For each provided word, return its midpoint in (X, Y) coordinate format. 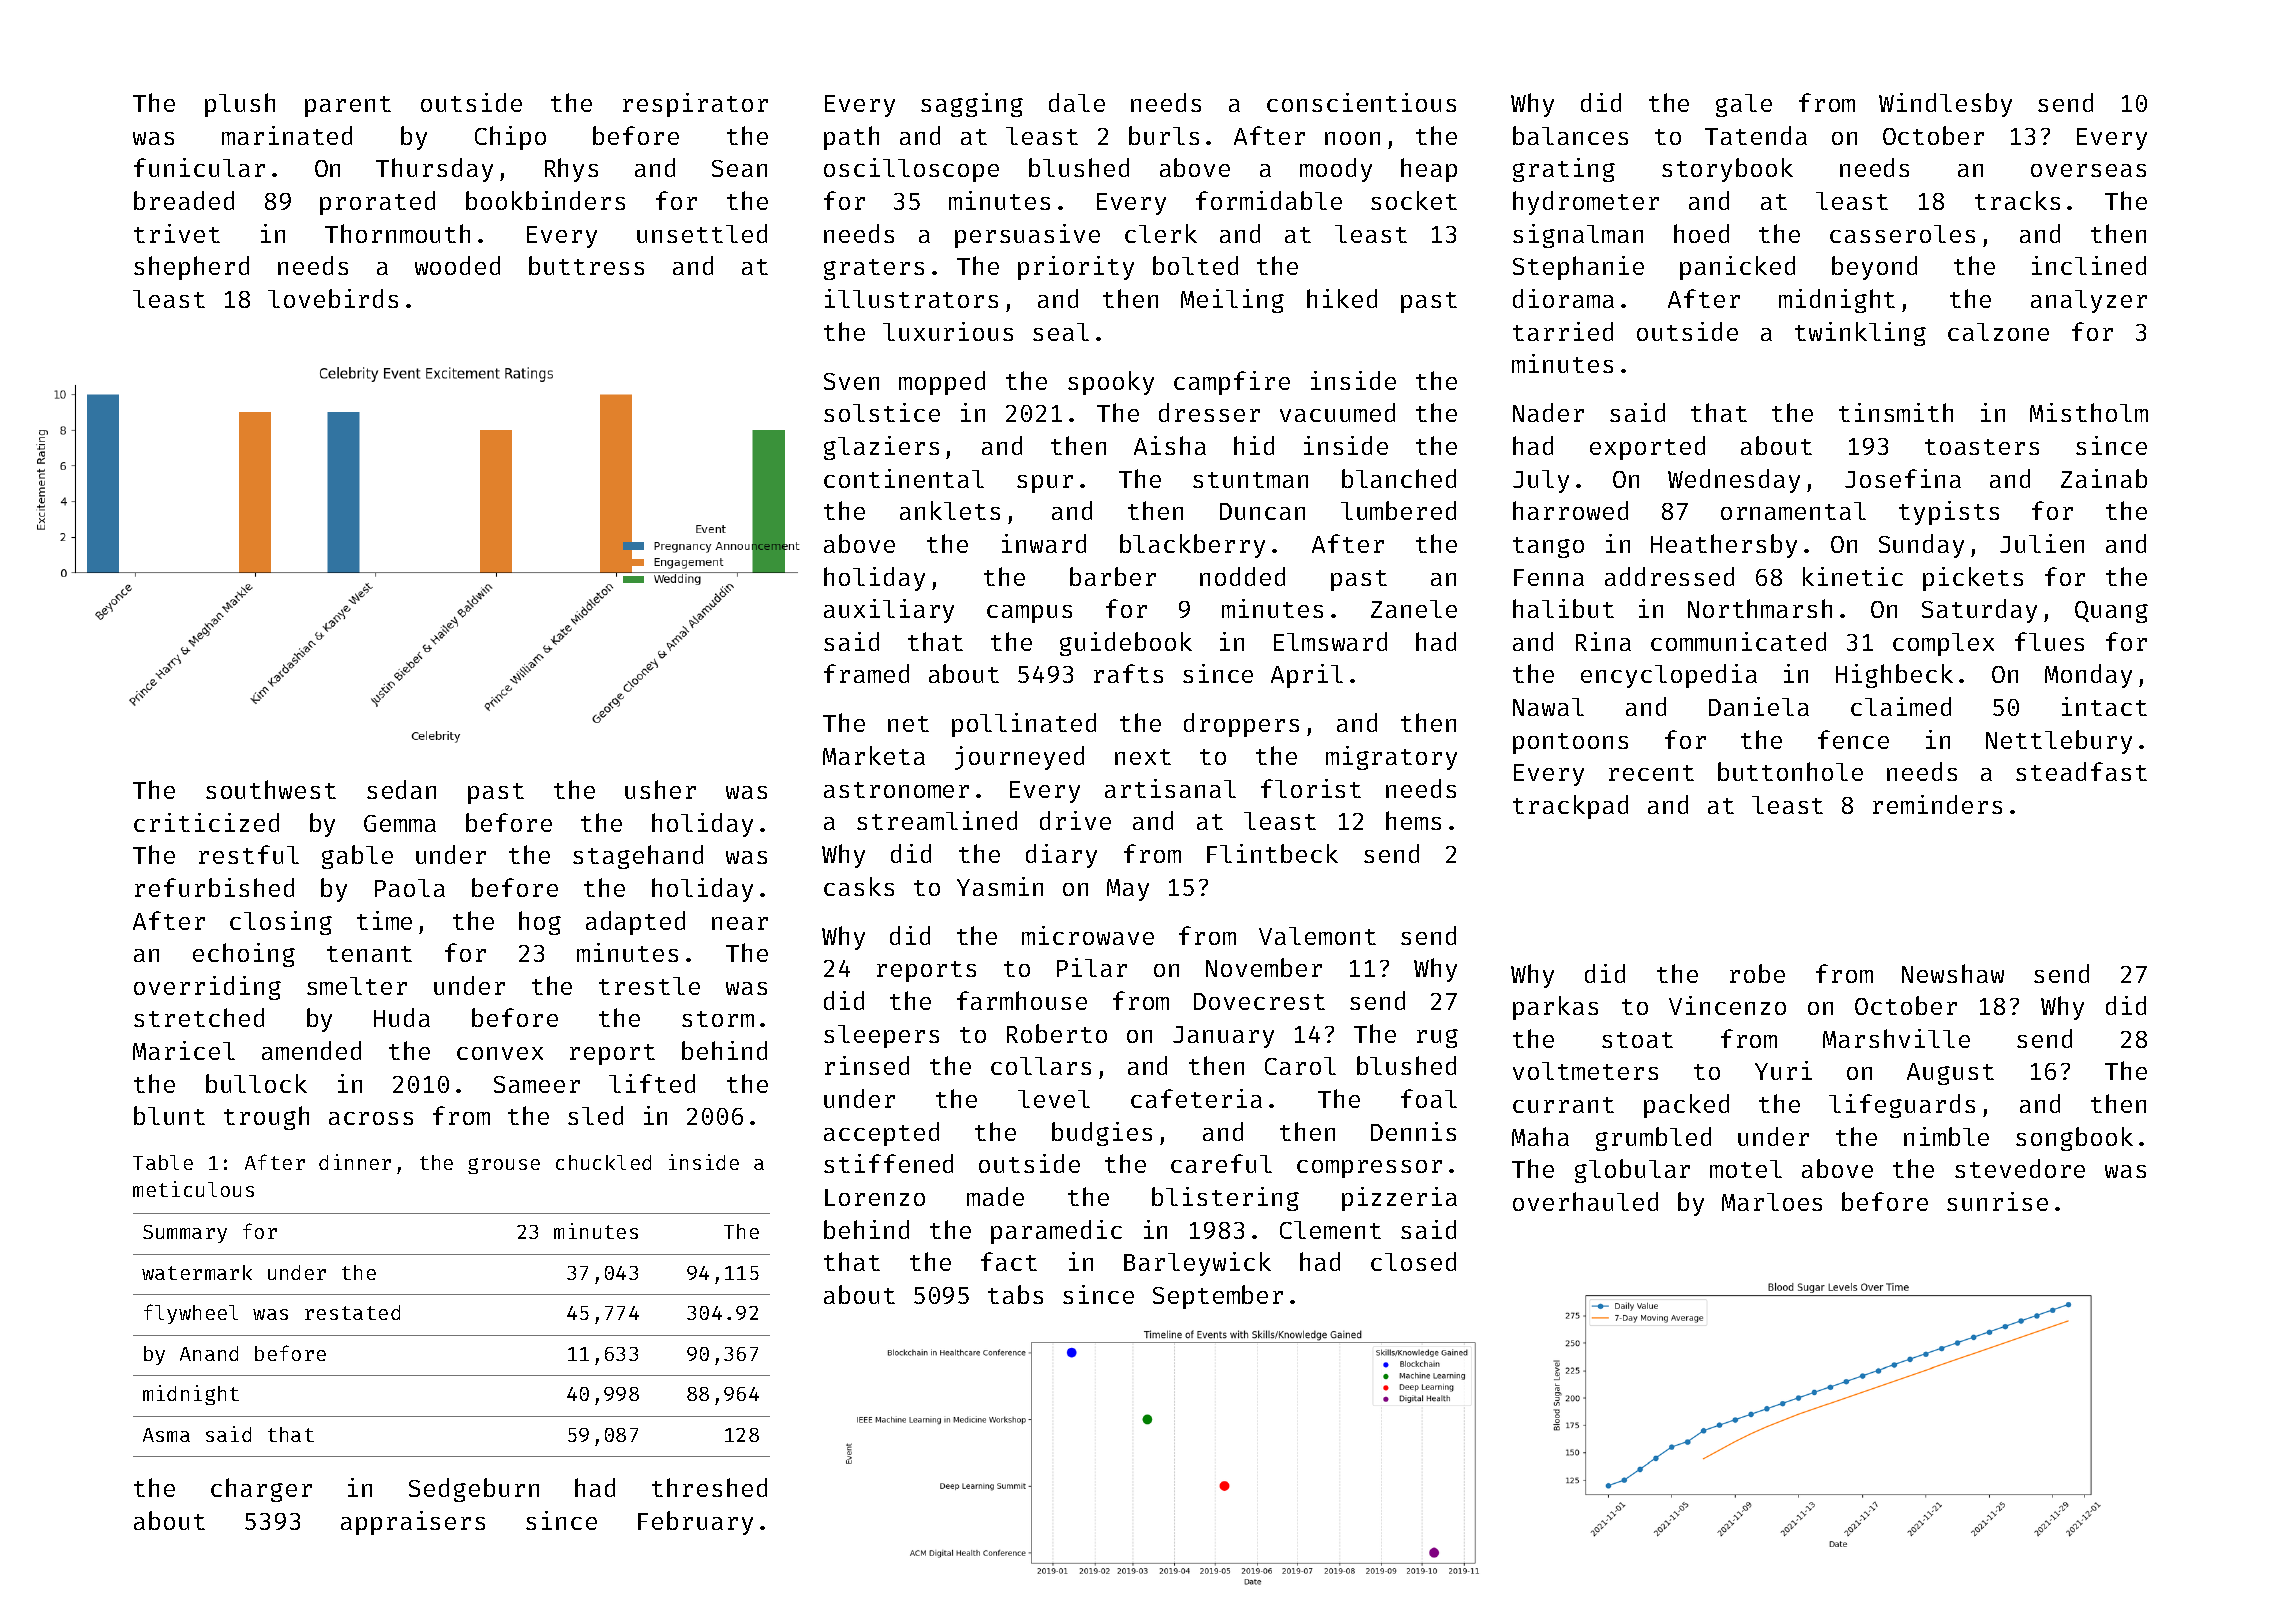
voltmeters (1585, 1071)
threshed (709, 1487)
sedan (401, 789)
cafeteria (1196, 1098)
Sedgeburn (474, 1490)
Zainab (2104, 478)
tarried (1563, 331)
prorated (377, 203)
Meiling (1232, 301)
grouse (504, 1166)
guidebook (1126, 644)
